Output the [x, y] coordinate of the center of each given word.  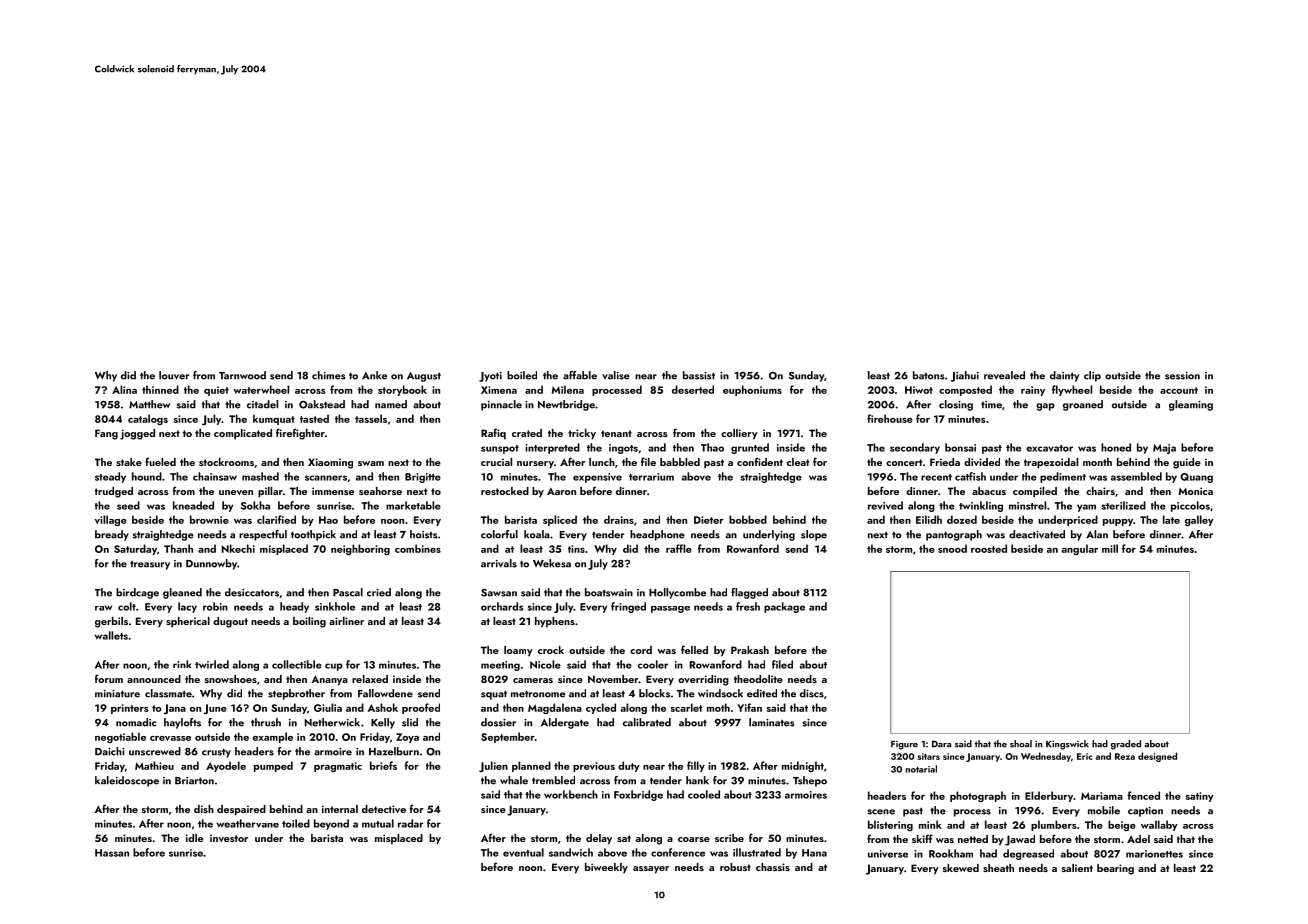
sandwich [571, 852]
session [1182, 376]
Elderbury [1049, 796]
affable [580, 375]
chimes [328, 375]
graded [1126, 745]
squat [494, 695]
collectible [297, 664]
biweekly [606, 868]
